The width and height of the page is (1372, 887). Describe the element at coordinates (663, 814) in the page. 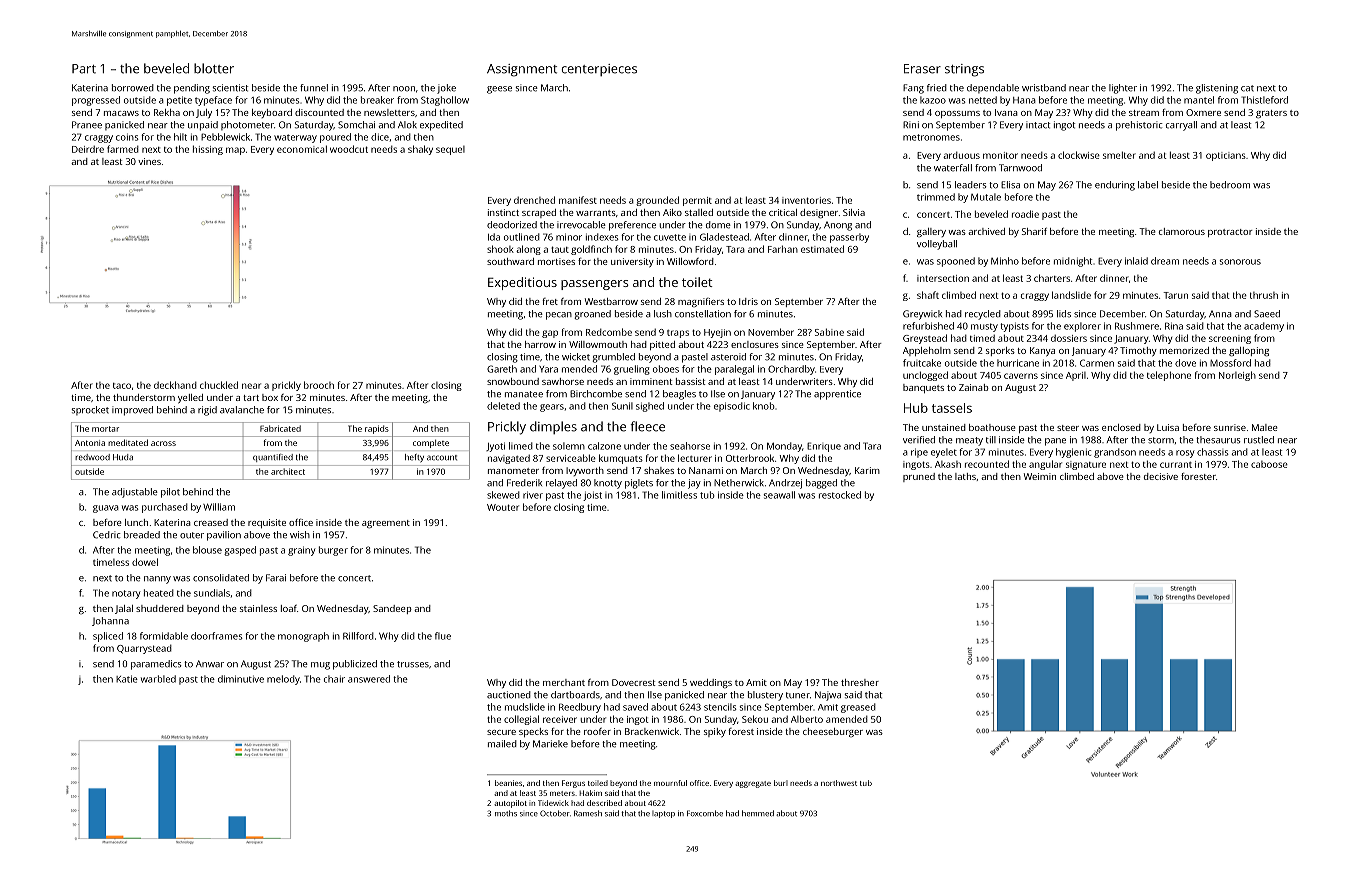

I see `laptop` at that location.
